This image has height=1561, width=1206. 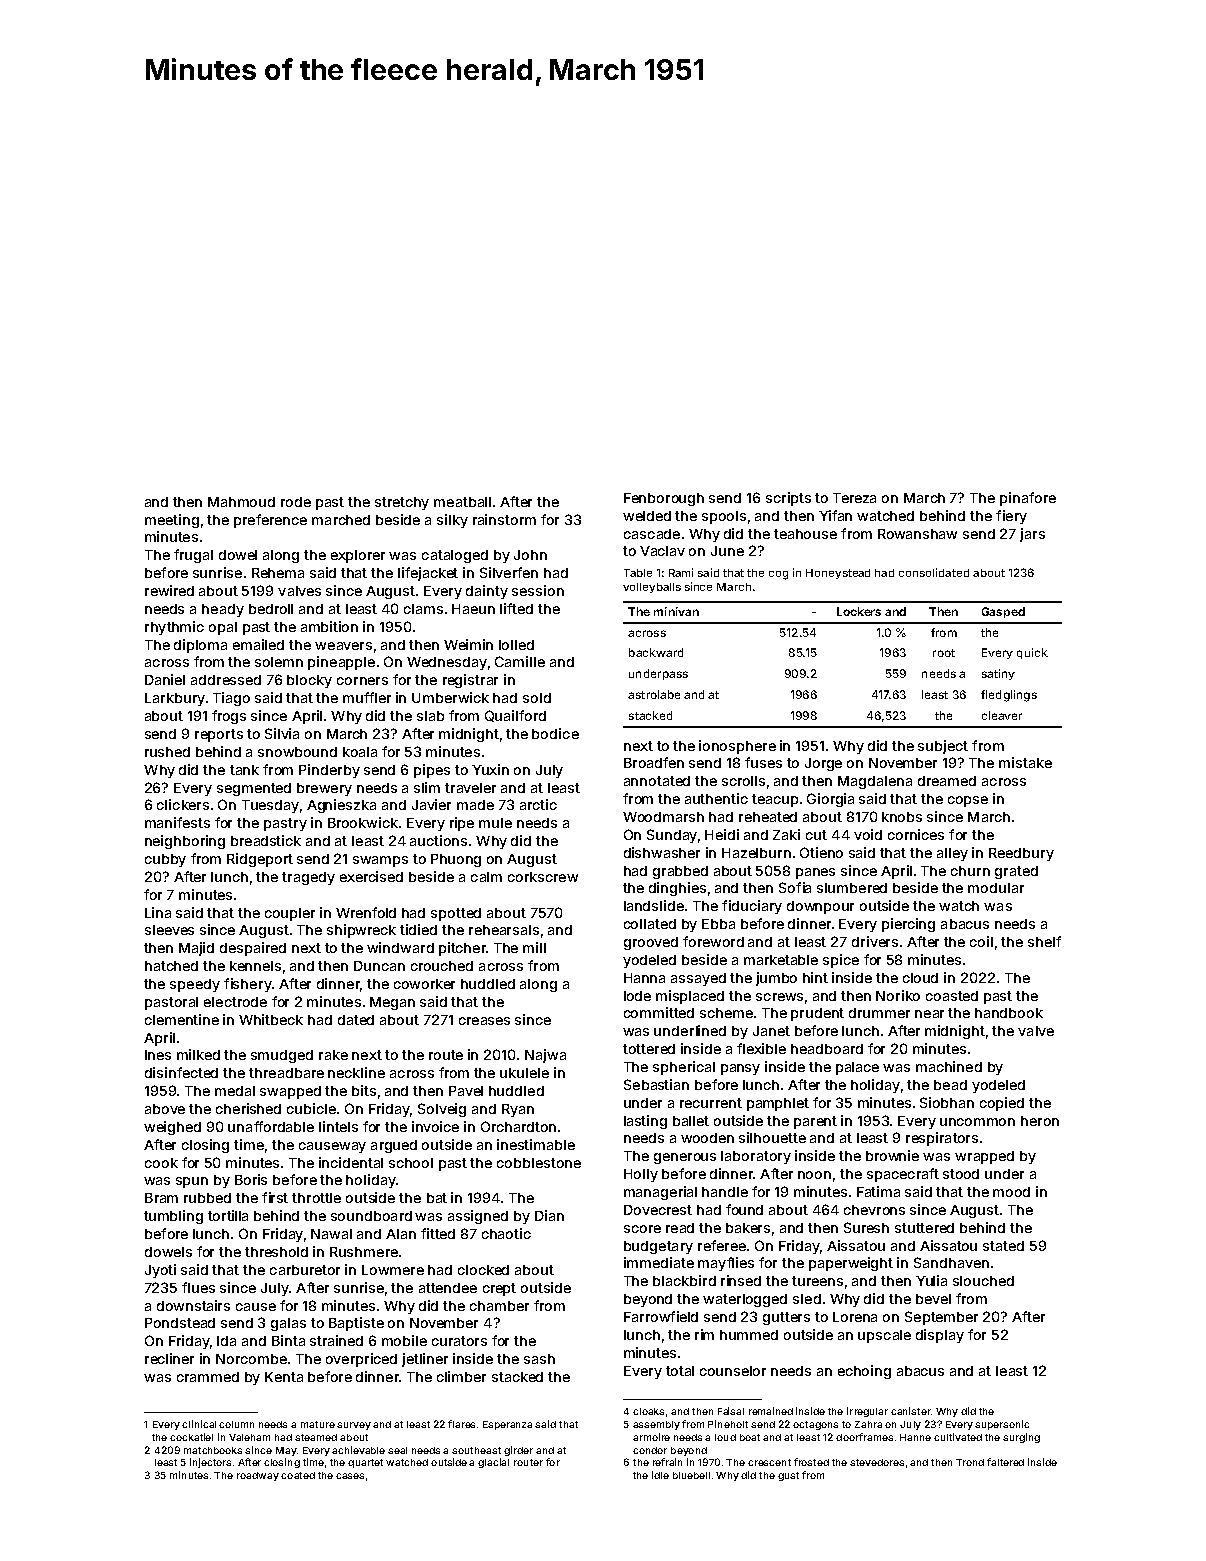 I want to click on grabbed, so click(x=680, y=872).
